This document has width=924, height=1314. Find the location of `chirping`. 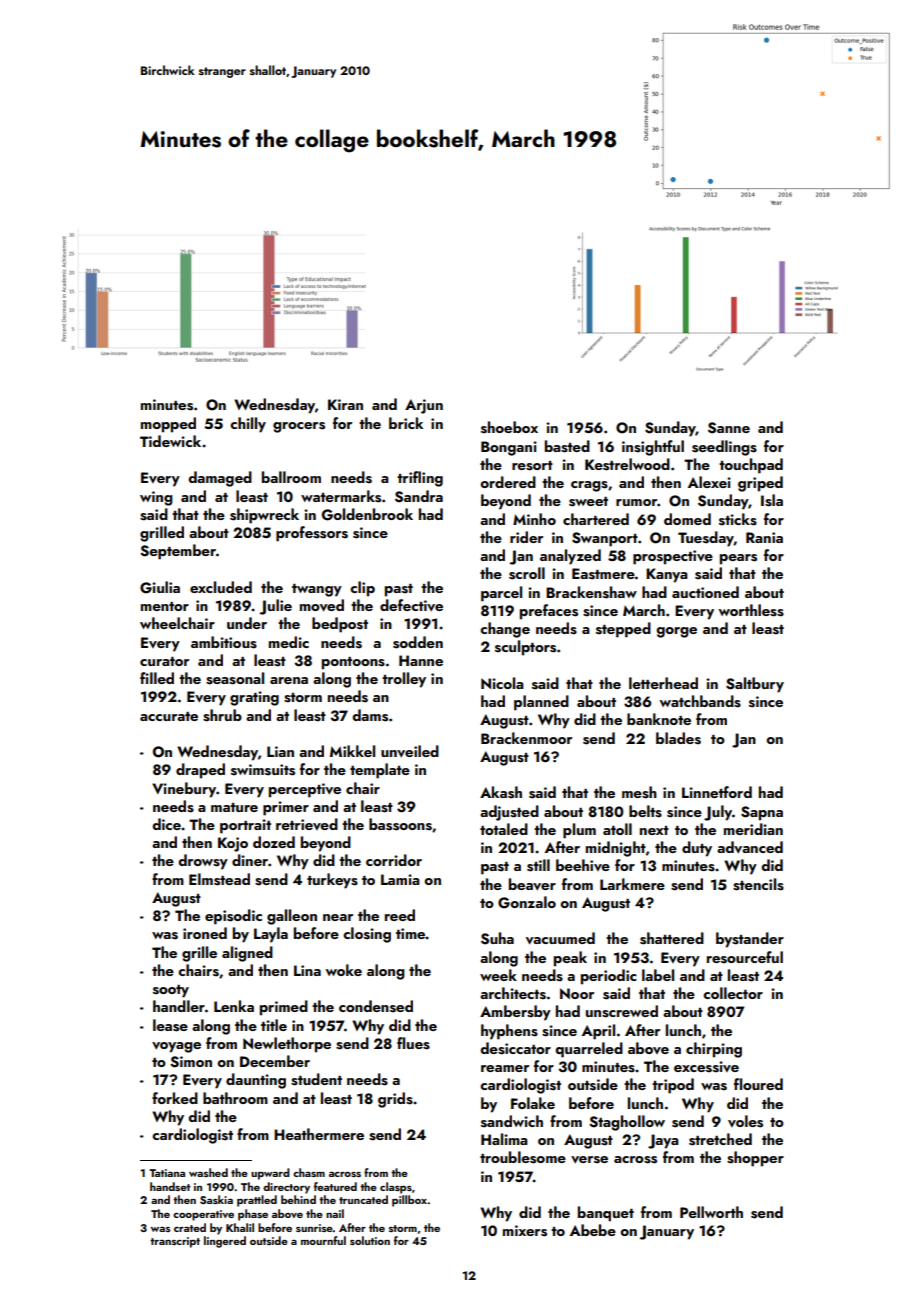

chirping is located at coordinates (714, 1050).
